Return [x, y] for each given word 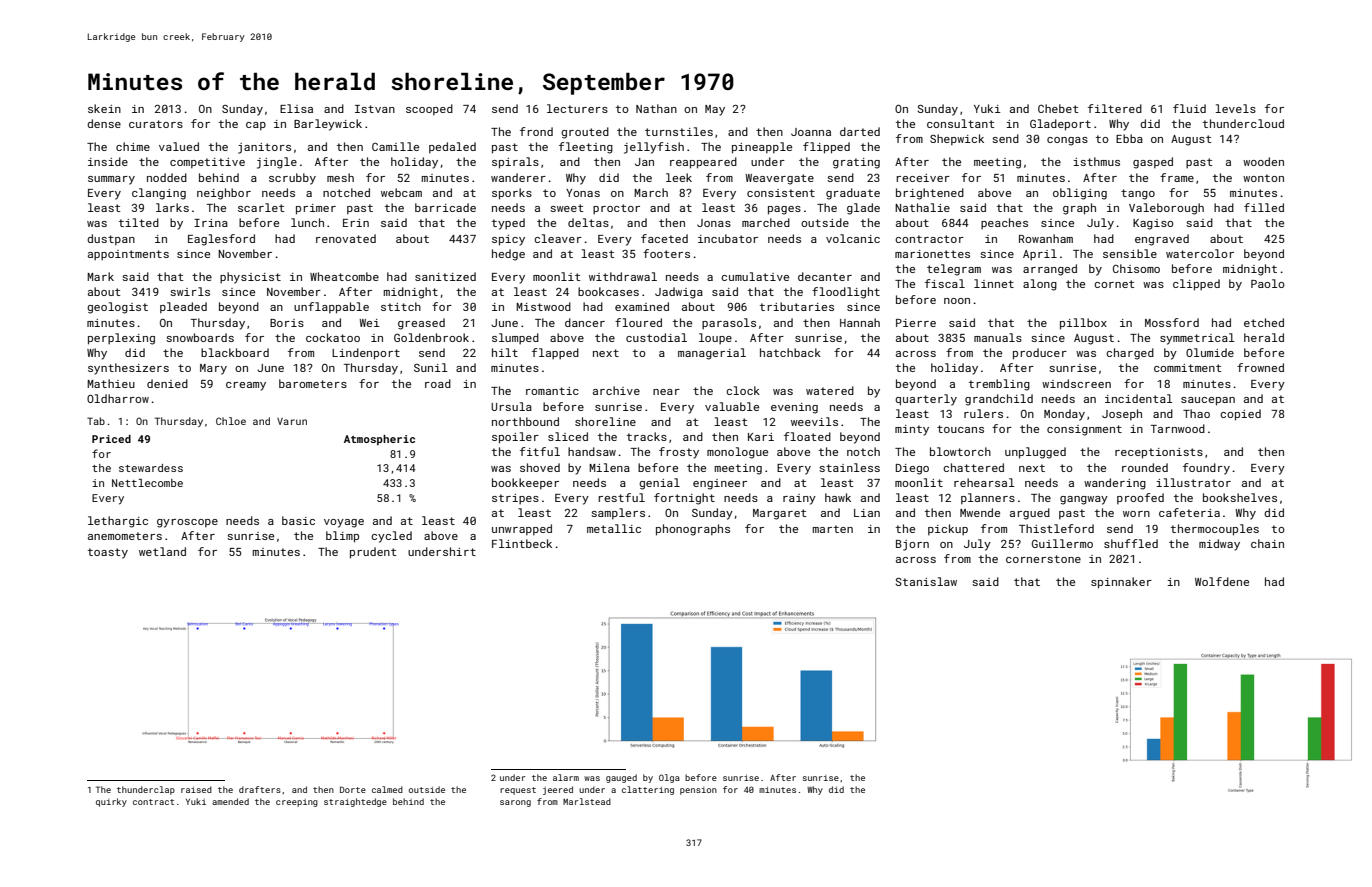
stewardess [151, 468]
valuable [732, 406]
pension [698, 791]
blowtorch [960, 451]
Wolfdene [1222, 581]
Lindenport [366, 354]
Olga [669, 778]
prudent [373, 553]
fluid [1189, 108]
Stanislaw [926, 581]
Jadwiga [679, 293]
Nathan [656, 108]
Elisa [296, 108]
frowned [1260, 367]
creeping [297, 803]
